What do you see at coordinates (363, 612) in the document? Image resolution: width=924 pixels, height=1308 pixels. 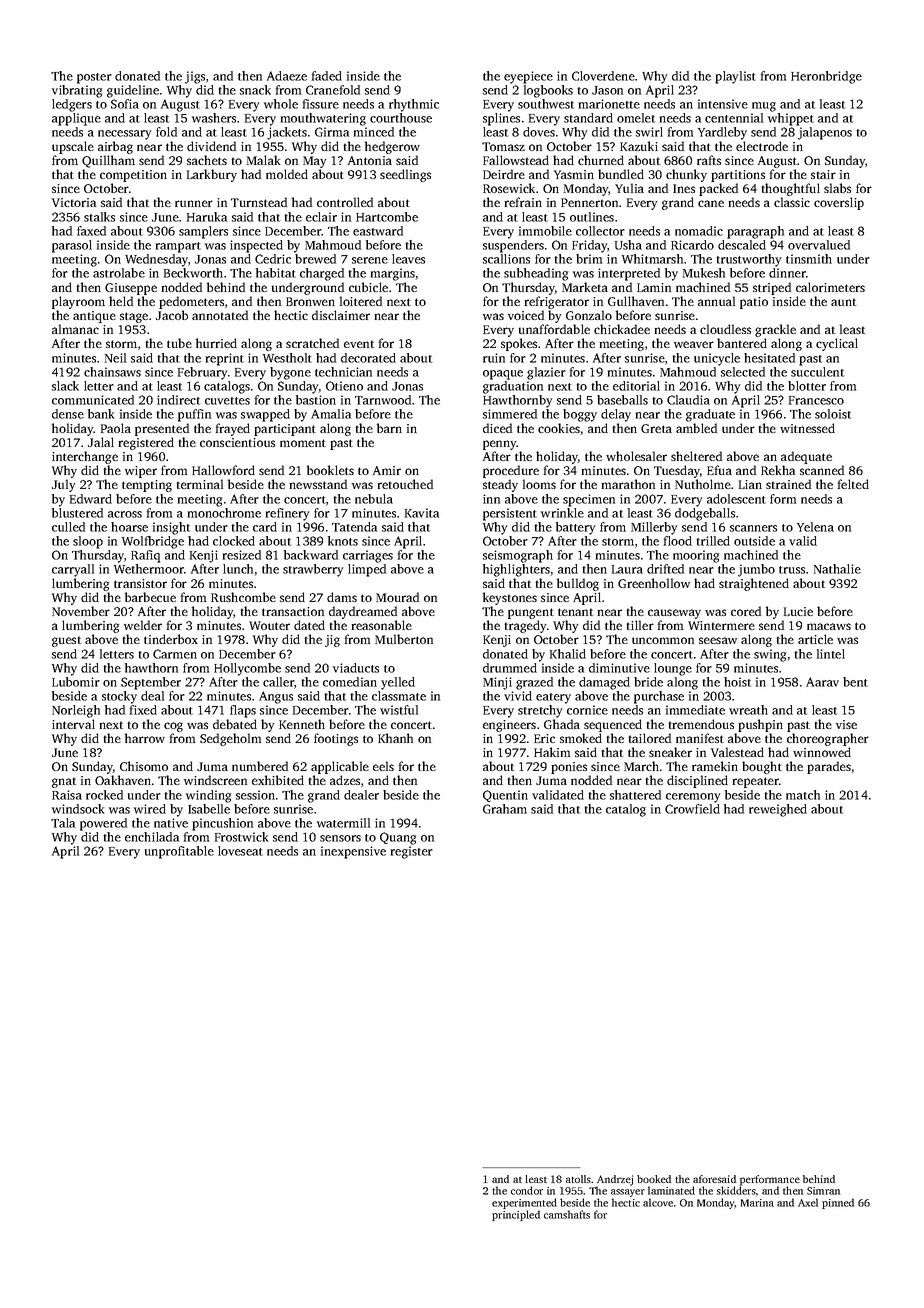 I see `daydreamed` at bounding box center [363, 612].
